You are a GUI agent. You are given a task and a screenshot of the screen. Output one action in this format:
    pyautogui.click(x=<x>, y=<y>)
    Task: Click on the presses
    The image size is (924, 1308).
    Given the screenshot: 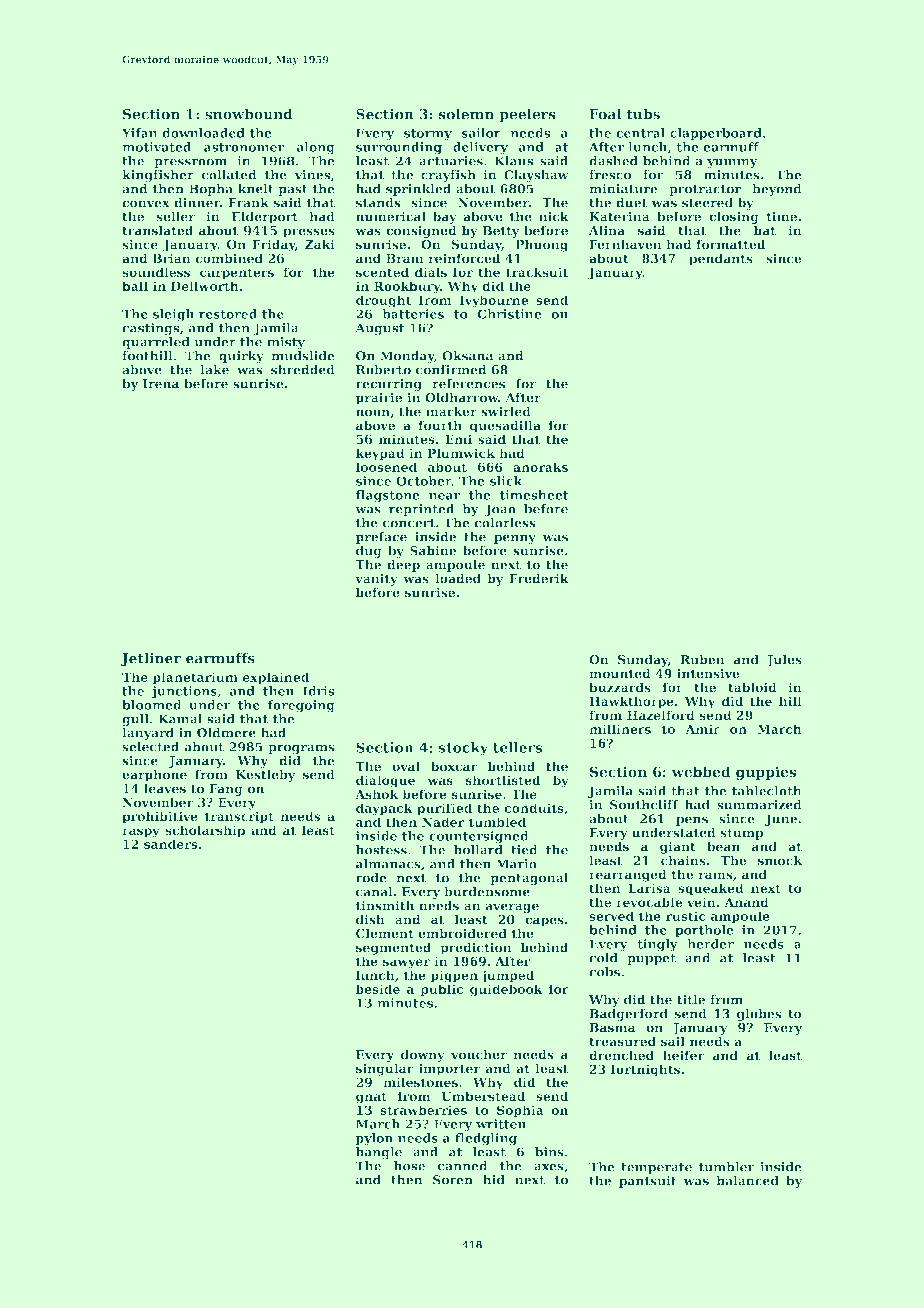 What is the action you would take?
    pyautogui.click(x=309, y=233)
